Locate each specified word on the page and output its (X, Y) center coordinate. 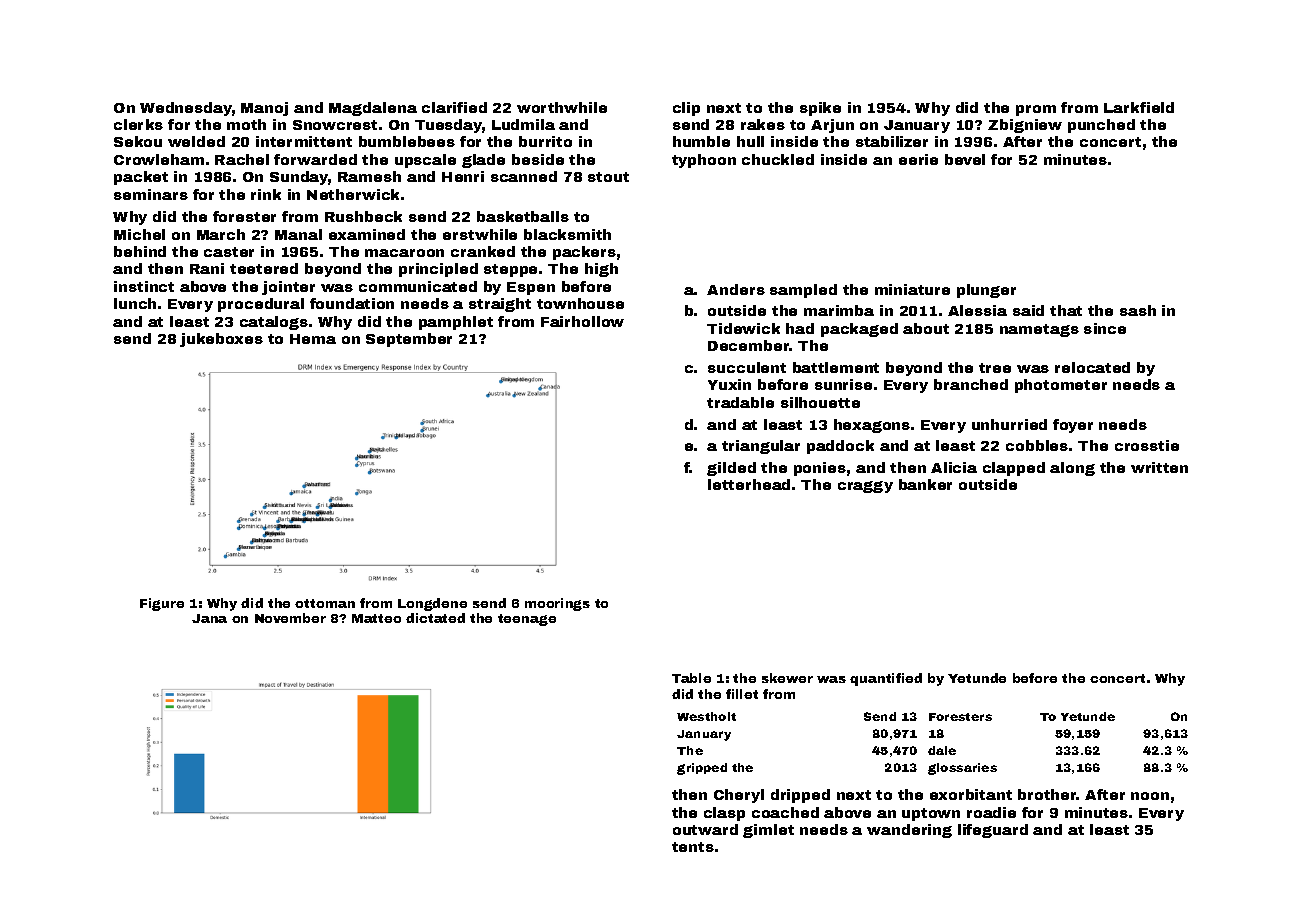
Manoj (264, 109)
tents (693, 847)
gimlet (768, 831)
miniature (912, 289)
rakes (763, 124)
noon (1150, 796)
